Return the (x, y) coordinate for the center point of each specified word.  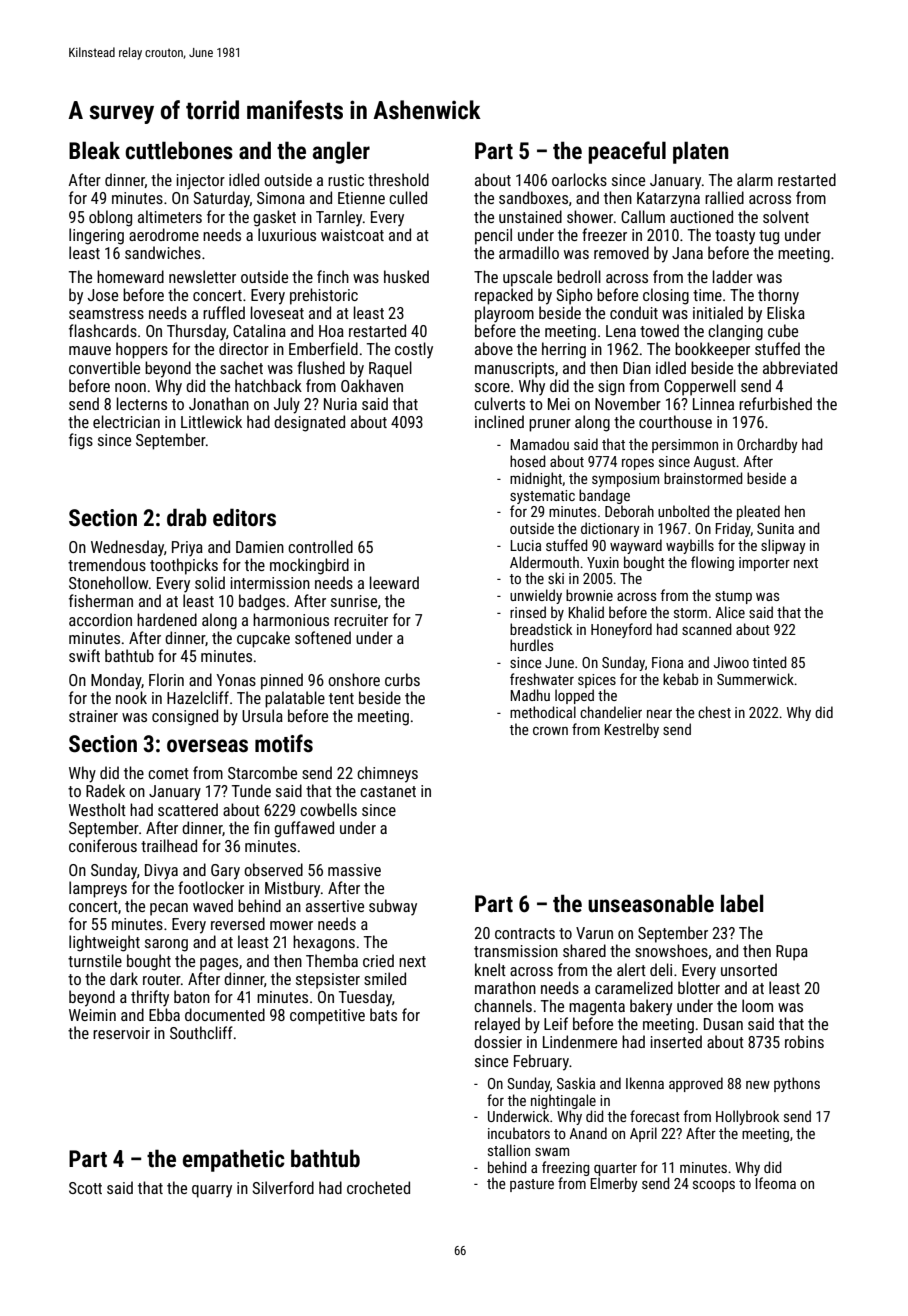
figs (81, 441)
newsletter (202, 276)
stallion (509, 1150)
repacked (504, 296)
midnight (536, 479)
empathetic (234, 1160)
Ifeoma (776, 1183)
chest (714, 712)
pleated (758, 512)
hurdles (531, 645)
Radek (105, 790)
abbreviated (800, 367)
